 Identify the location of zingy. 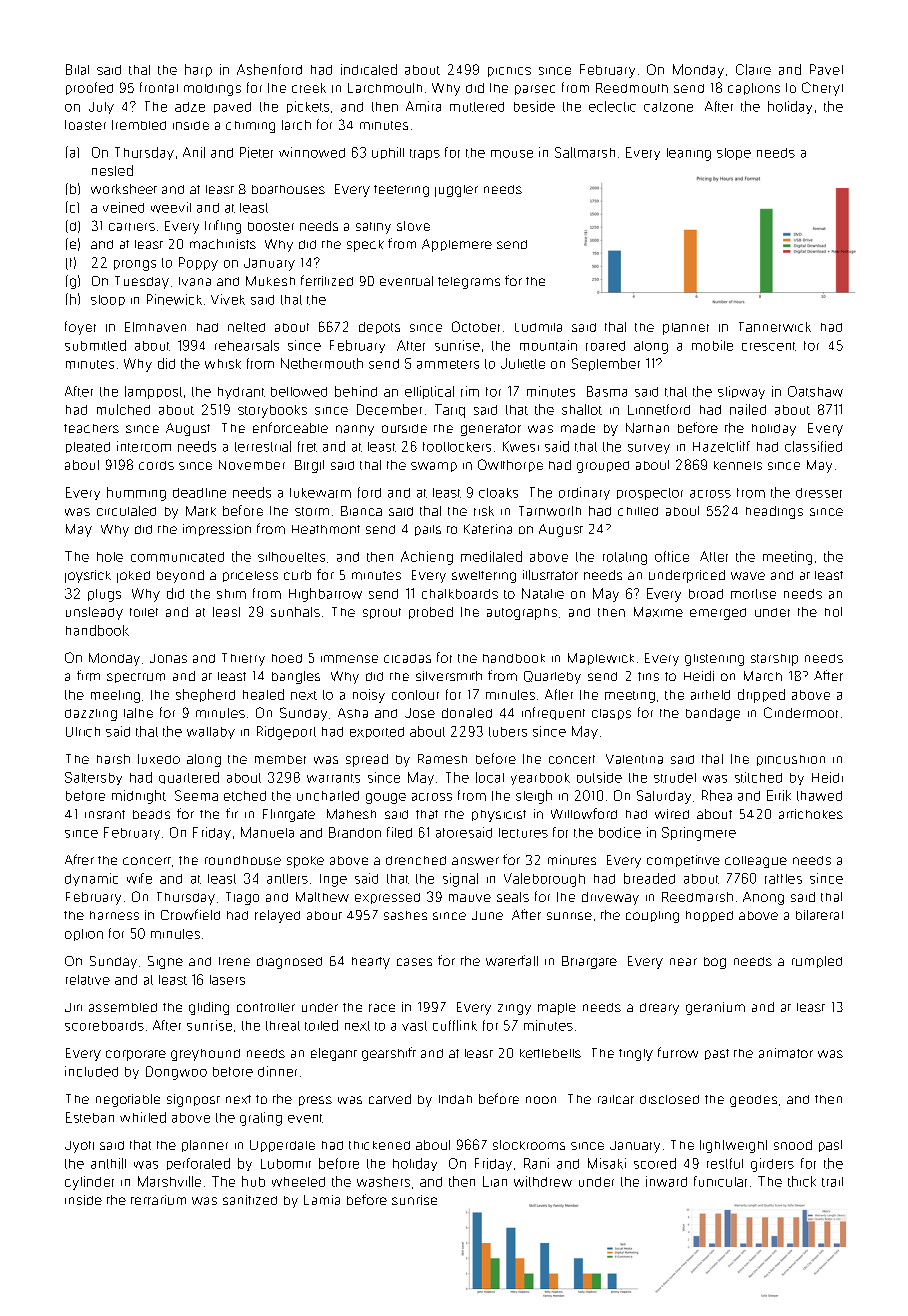
(514, 1009).
